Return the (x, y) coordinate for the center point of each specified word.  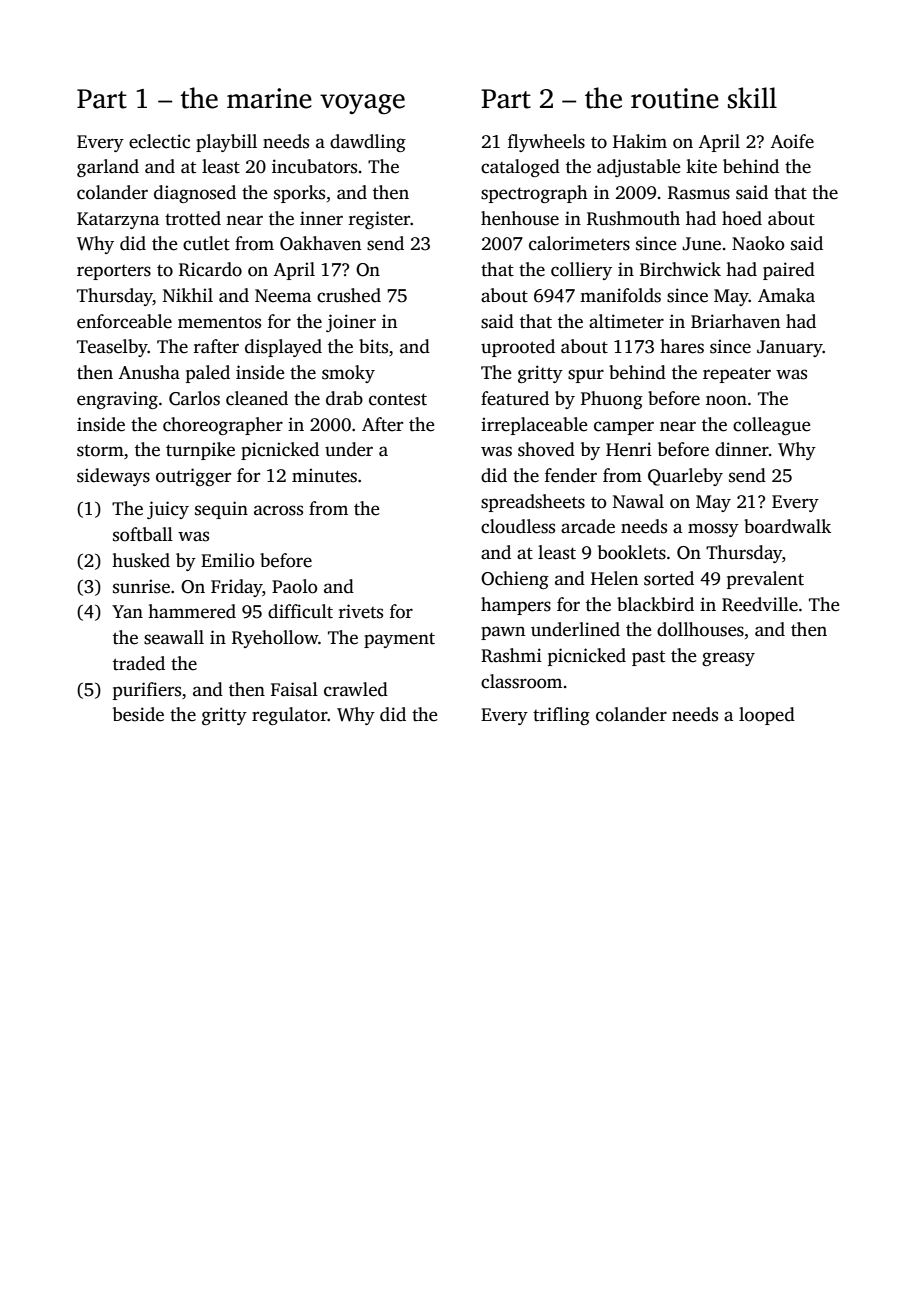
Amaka (786, 295)
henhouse (520, 218)
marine (269, 98)
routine (675, 98)
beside (138, 714)
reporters (114, 272)
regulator (290, 716)
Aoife (792, 141)
